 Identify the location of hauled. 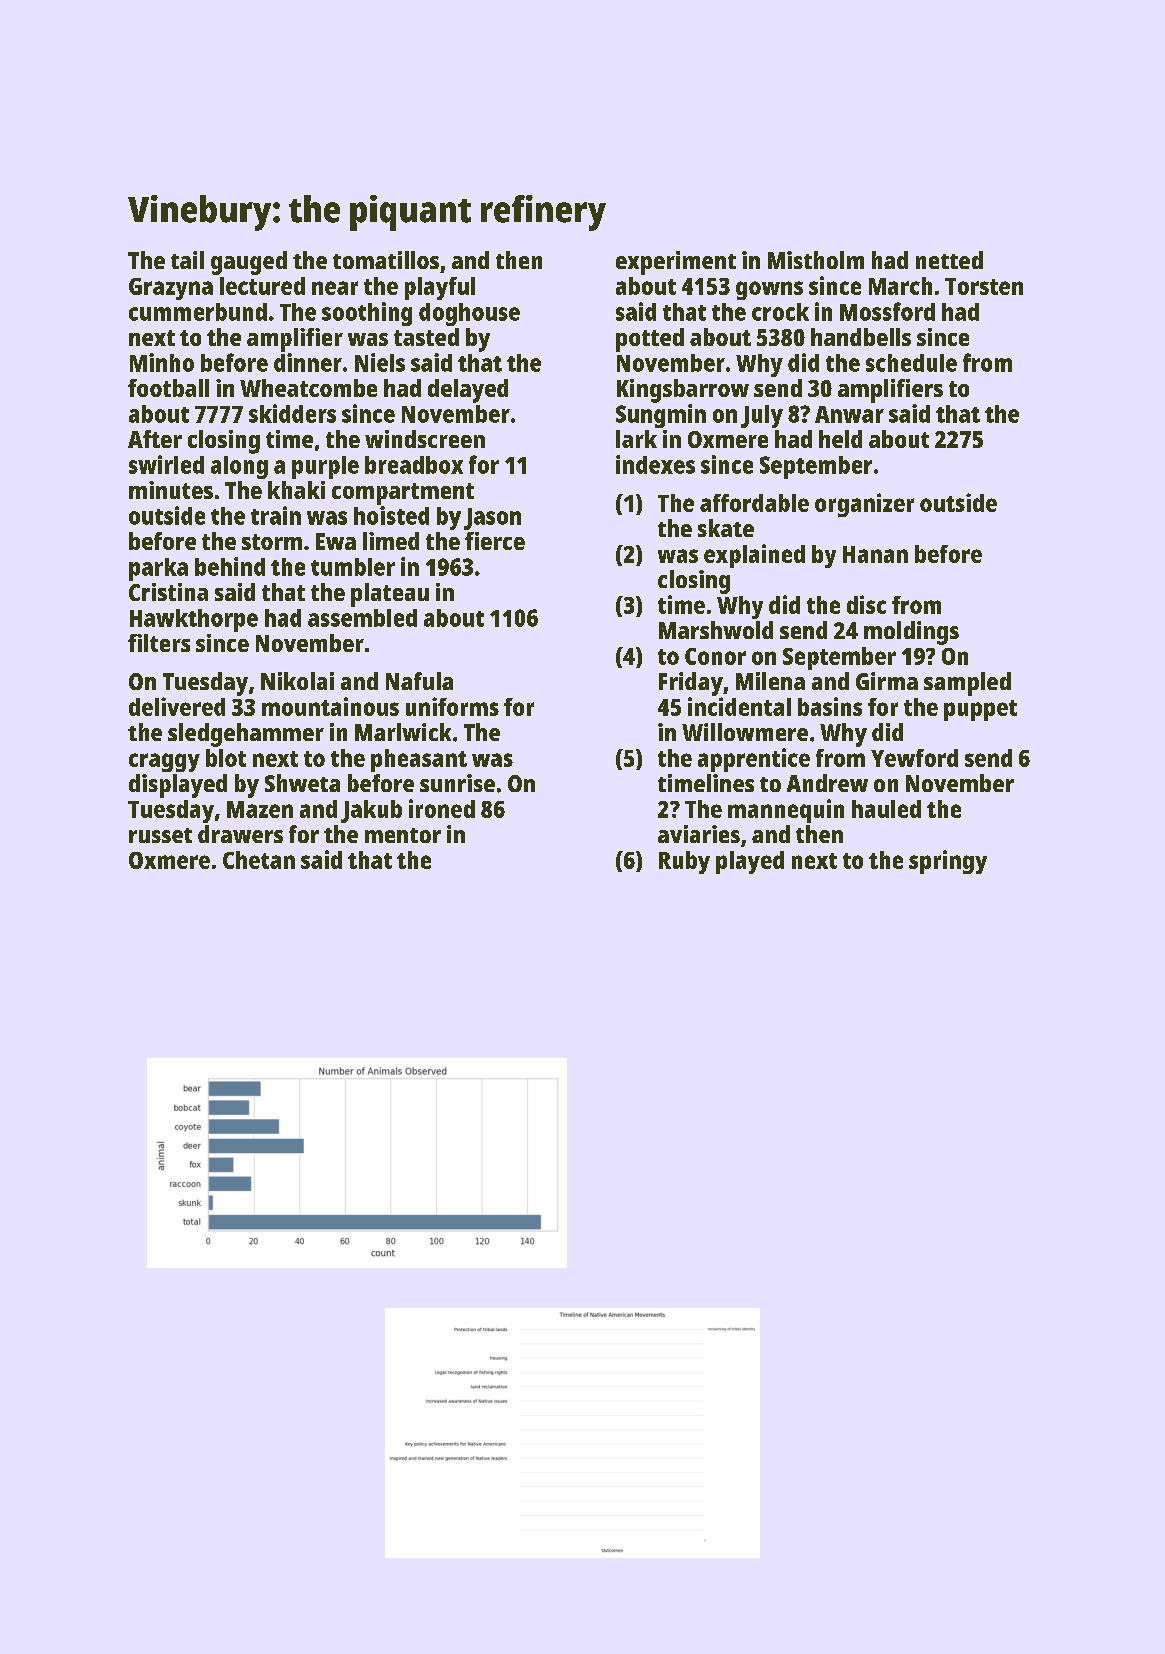
(886, 809).
